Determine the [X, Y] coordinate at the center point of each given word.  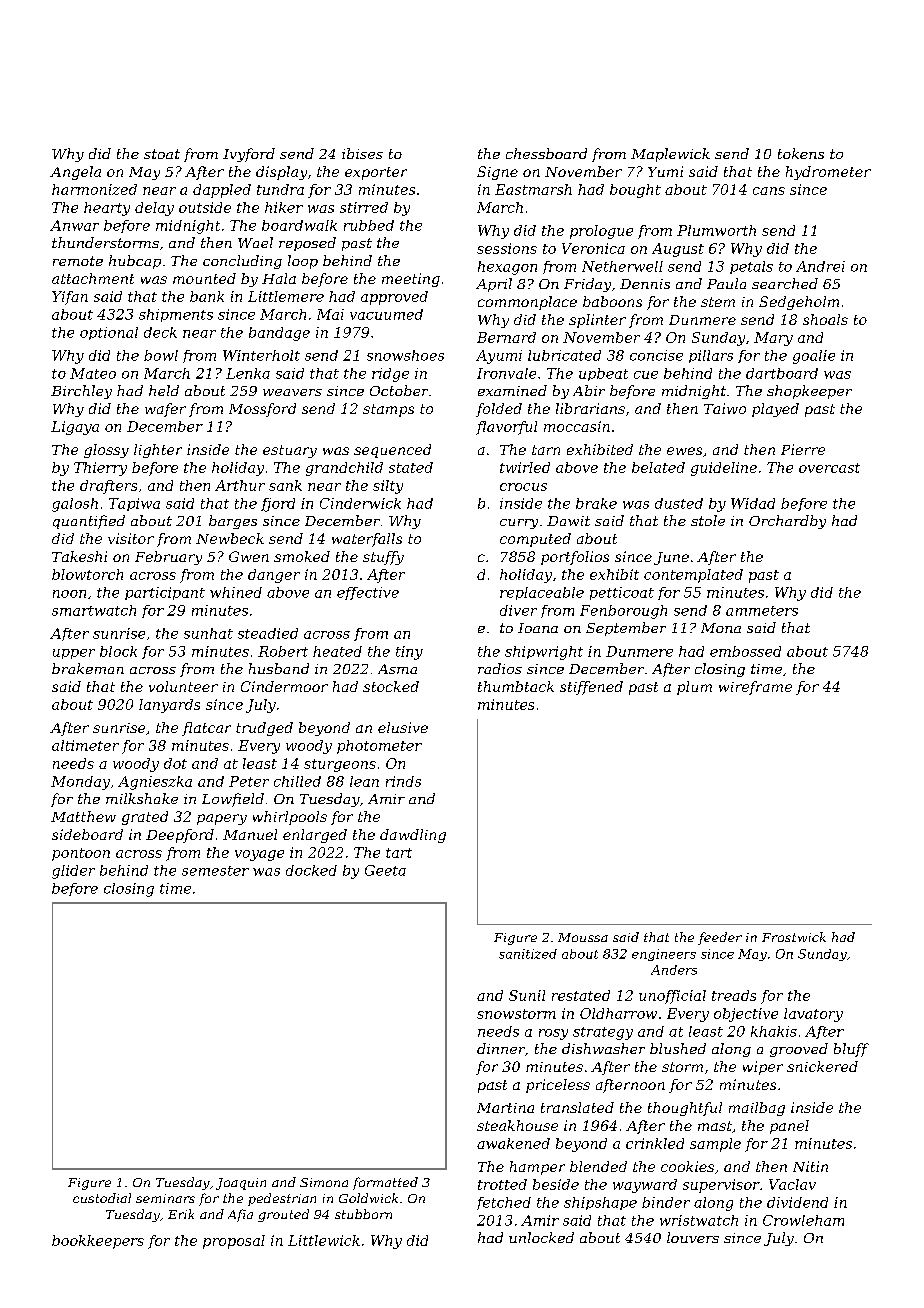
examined [512, 390]
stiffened [591, 688]
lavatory [813, 1015]
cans [769, 191]
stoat [162, 154]
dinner [501, 1048]
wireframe [755, 688]
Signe [497, 173]
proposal [234, 1242]
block [118, 651]
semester [215, 871]
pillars [711, 356]
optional [109, 333]
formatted [385, 1183]
